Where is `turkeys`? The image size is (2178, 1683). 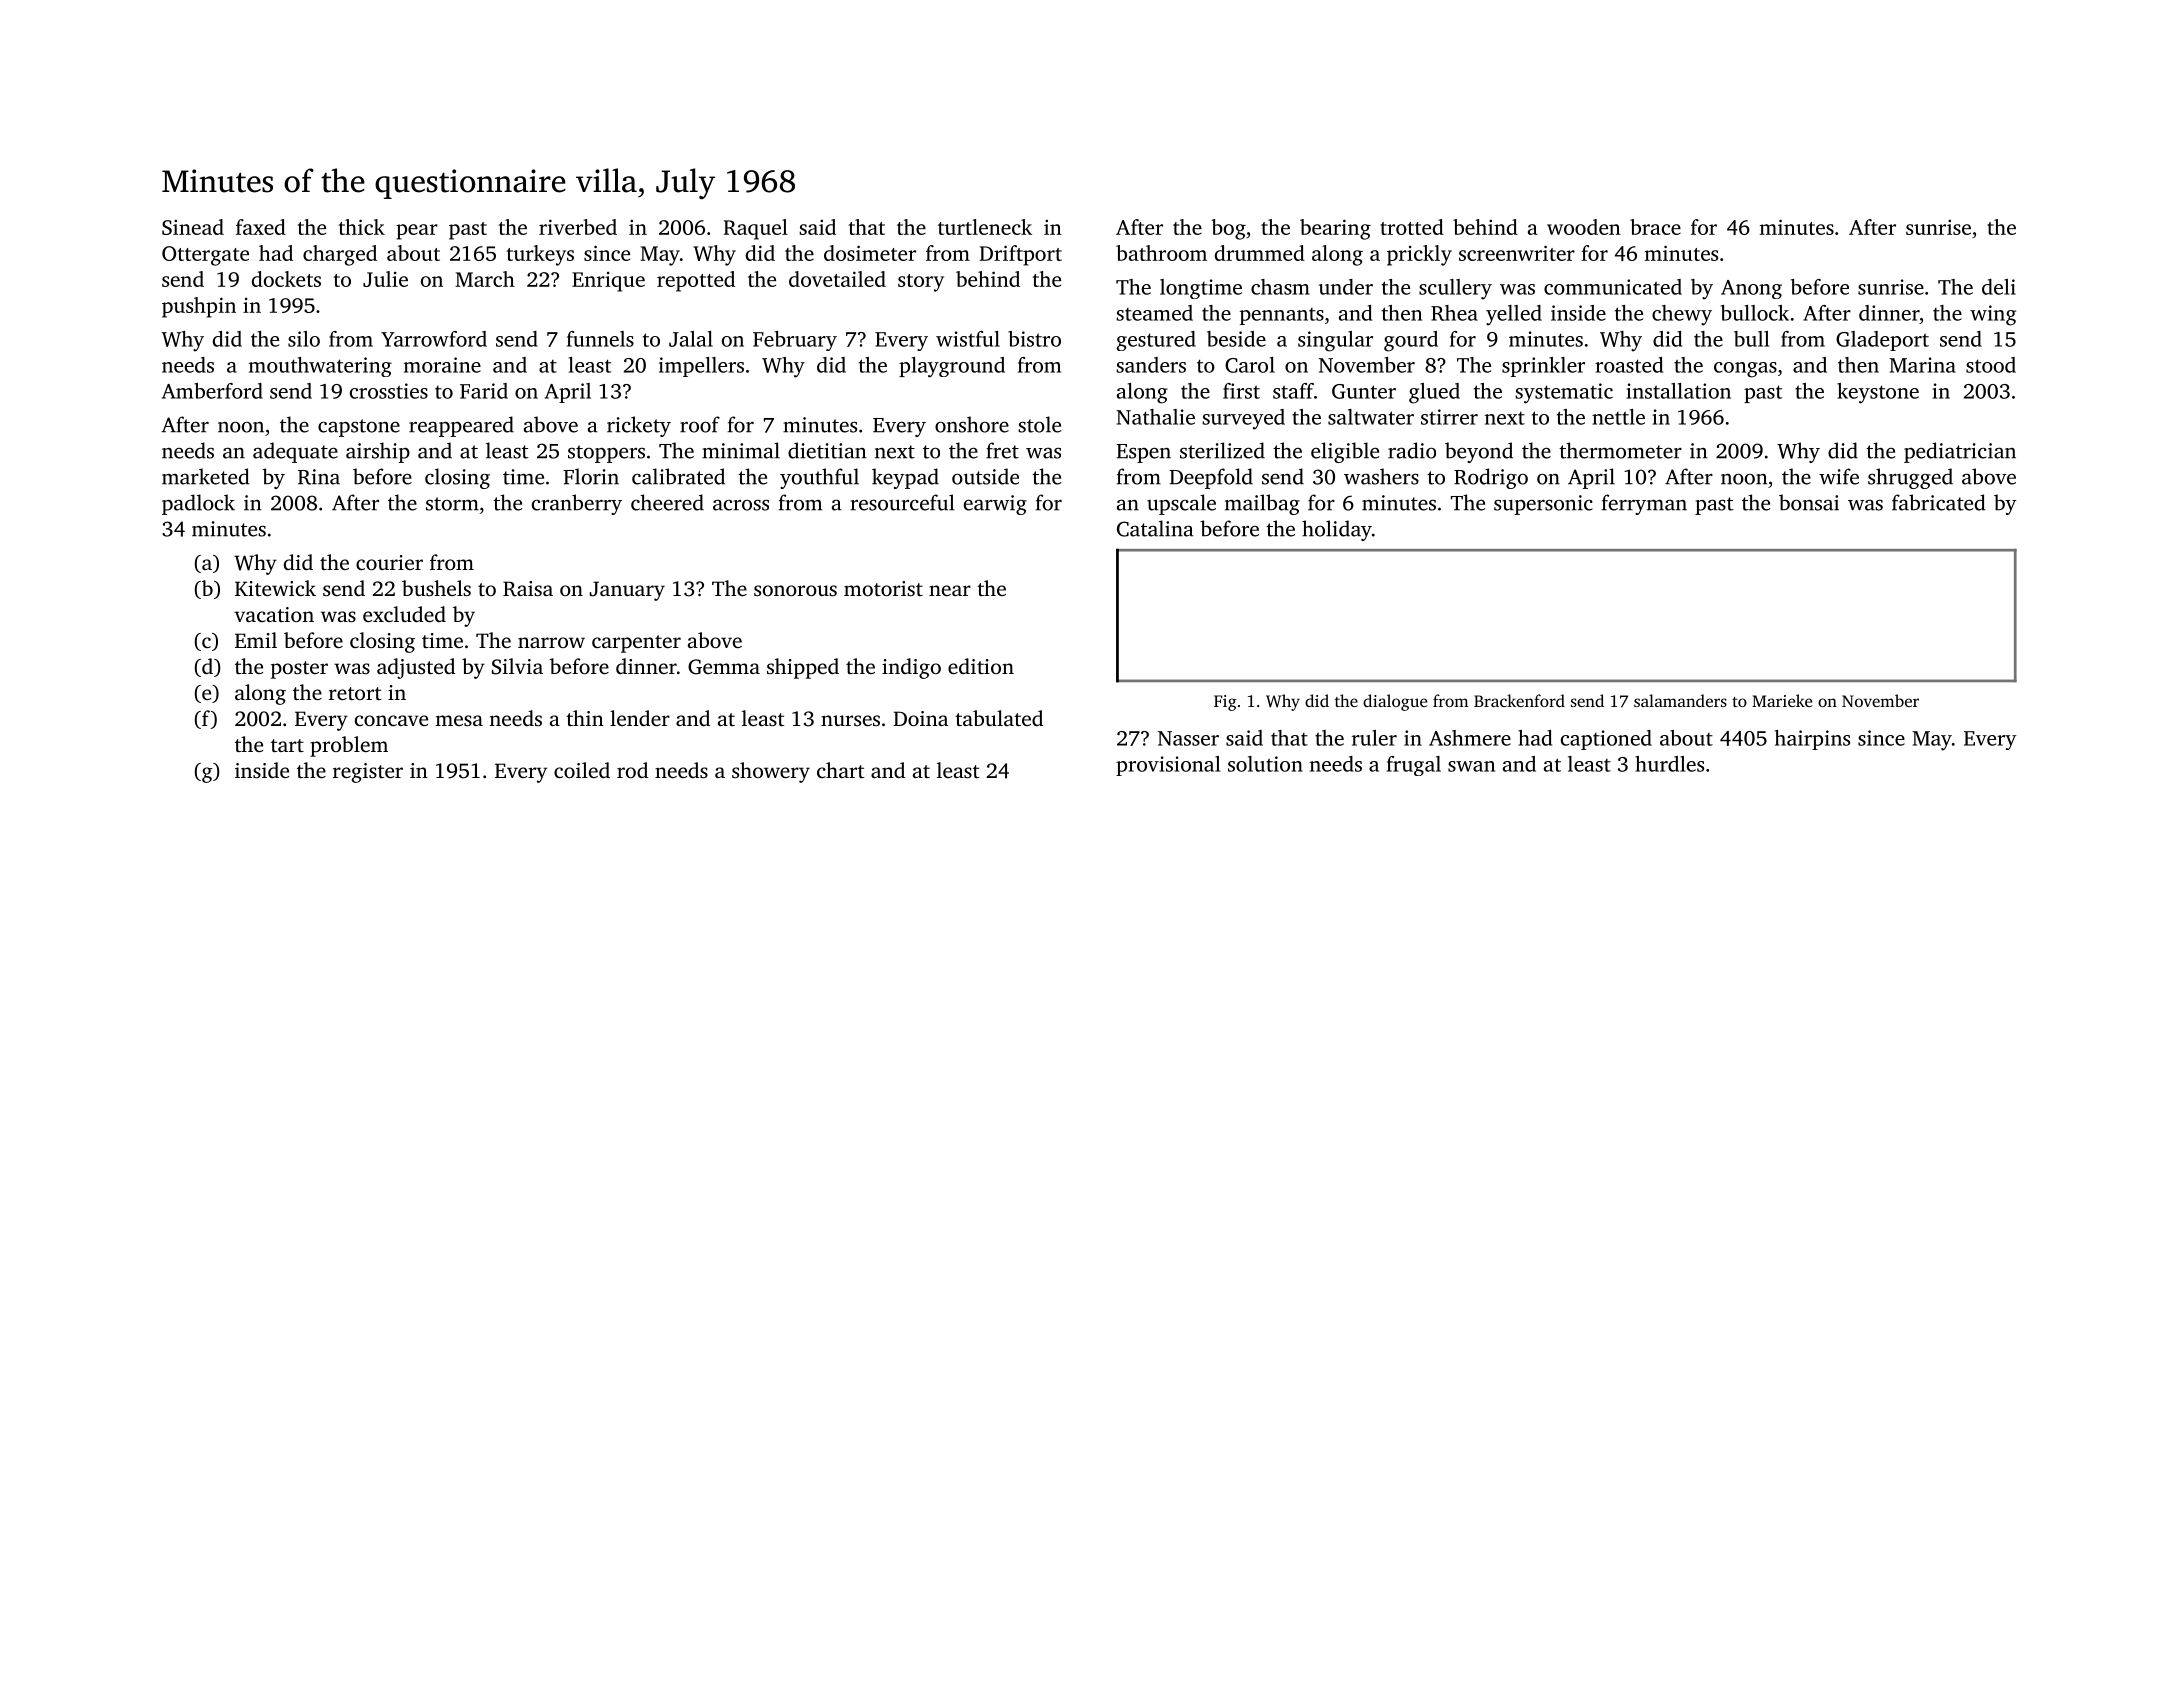 turkeys is located at coordinates (540, 255).
